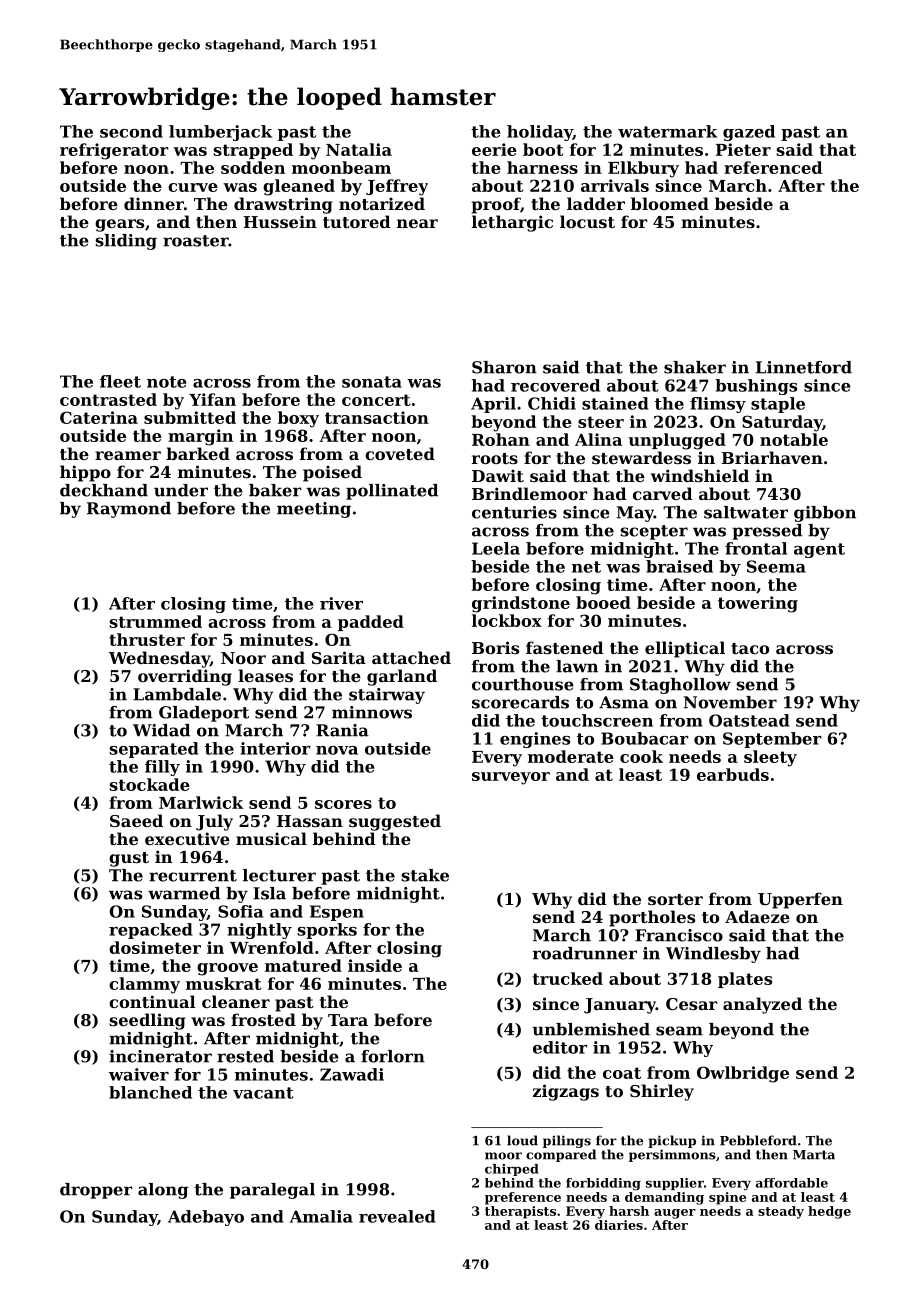 This document has height=1308, width=924. What do you see at coordinates (348, 1020) in the document?
I see `Tara` at bounding box center [348, 1020].
